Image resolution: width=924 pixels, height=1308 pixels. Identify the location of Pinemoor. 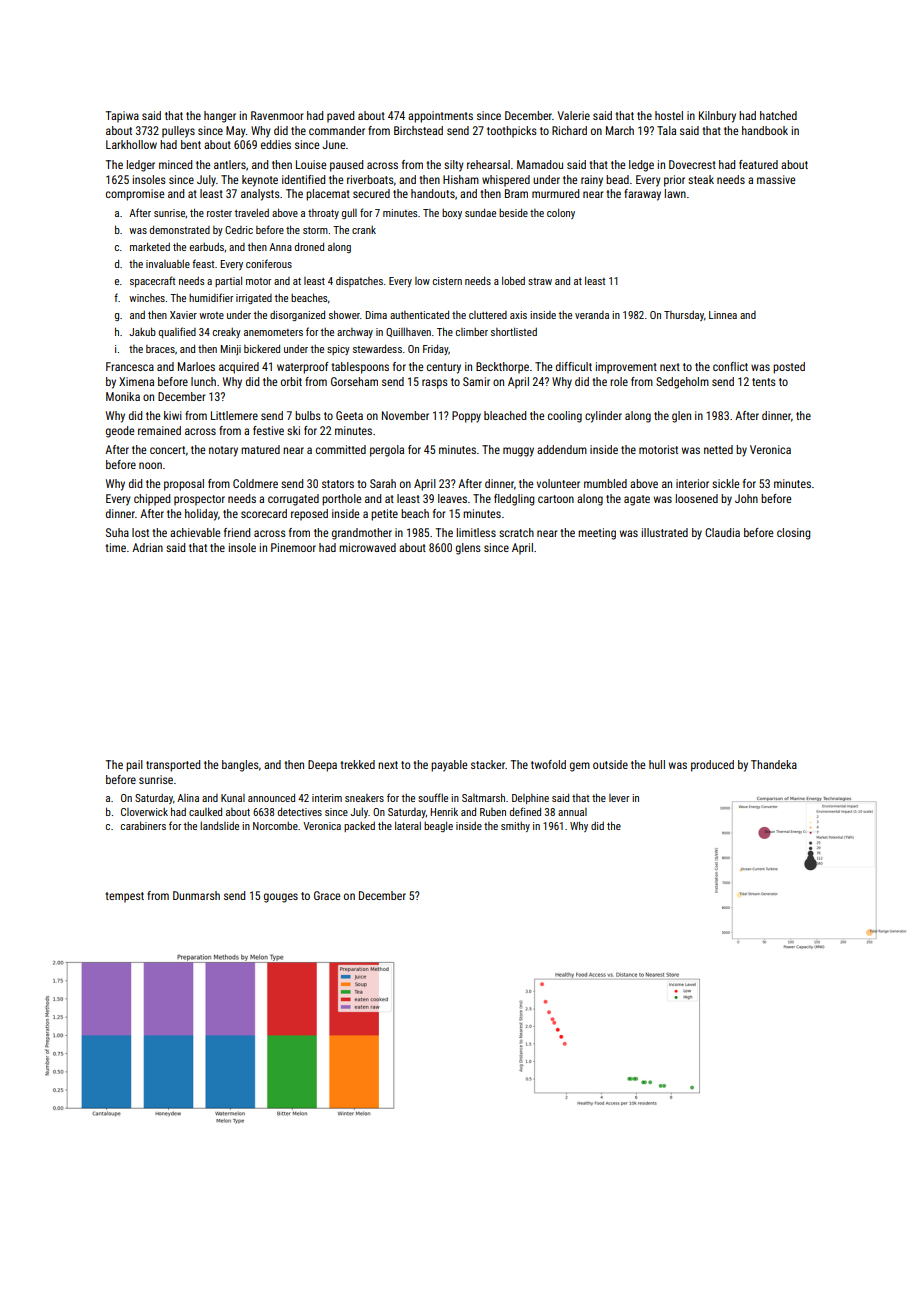
(293, 547).
